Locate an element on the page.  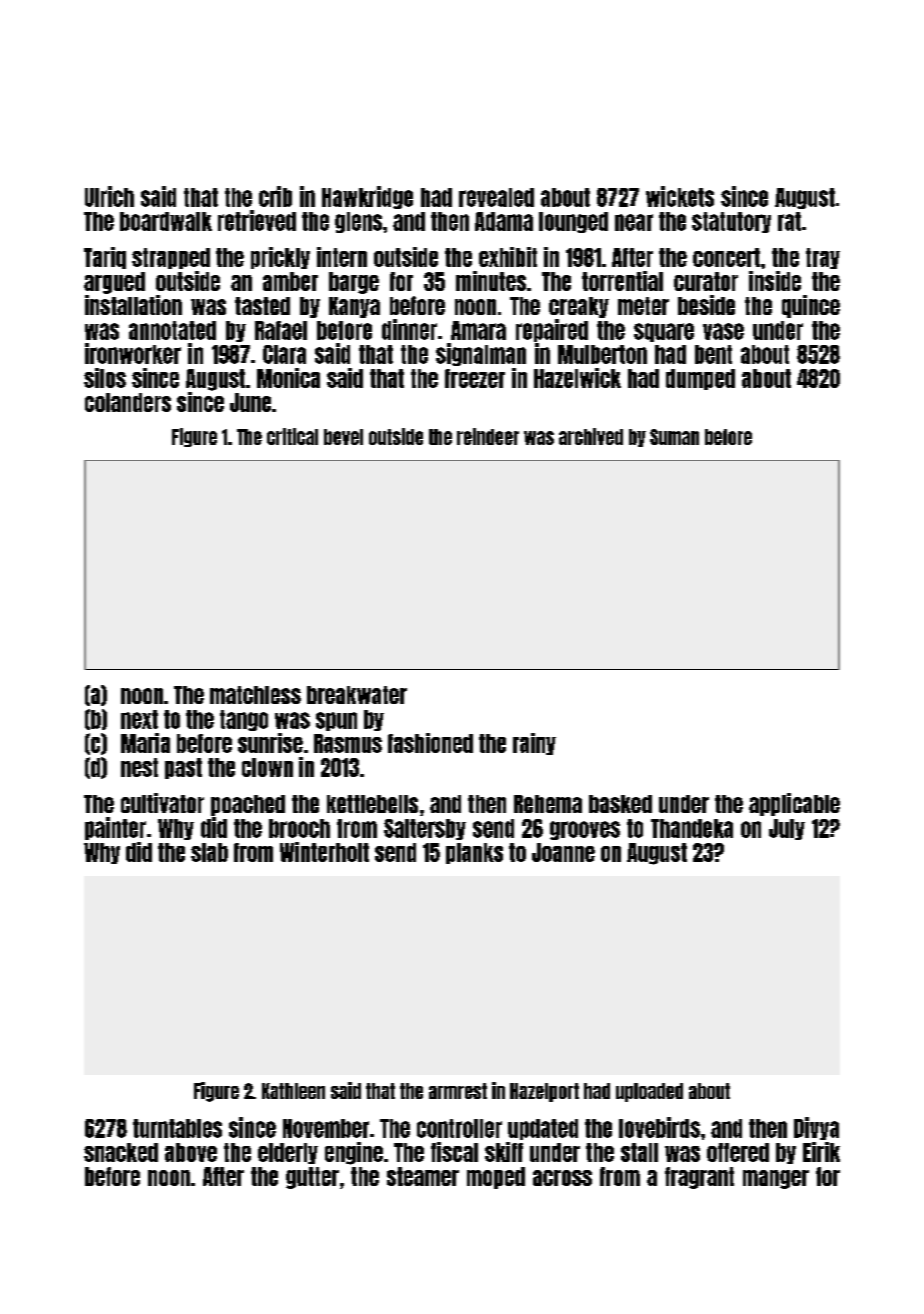
manger is located at coordinates (776, 1179).
